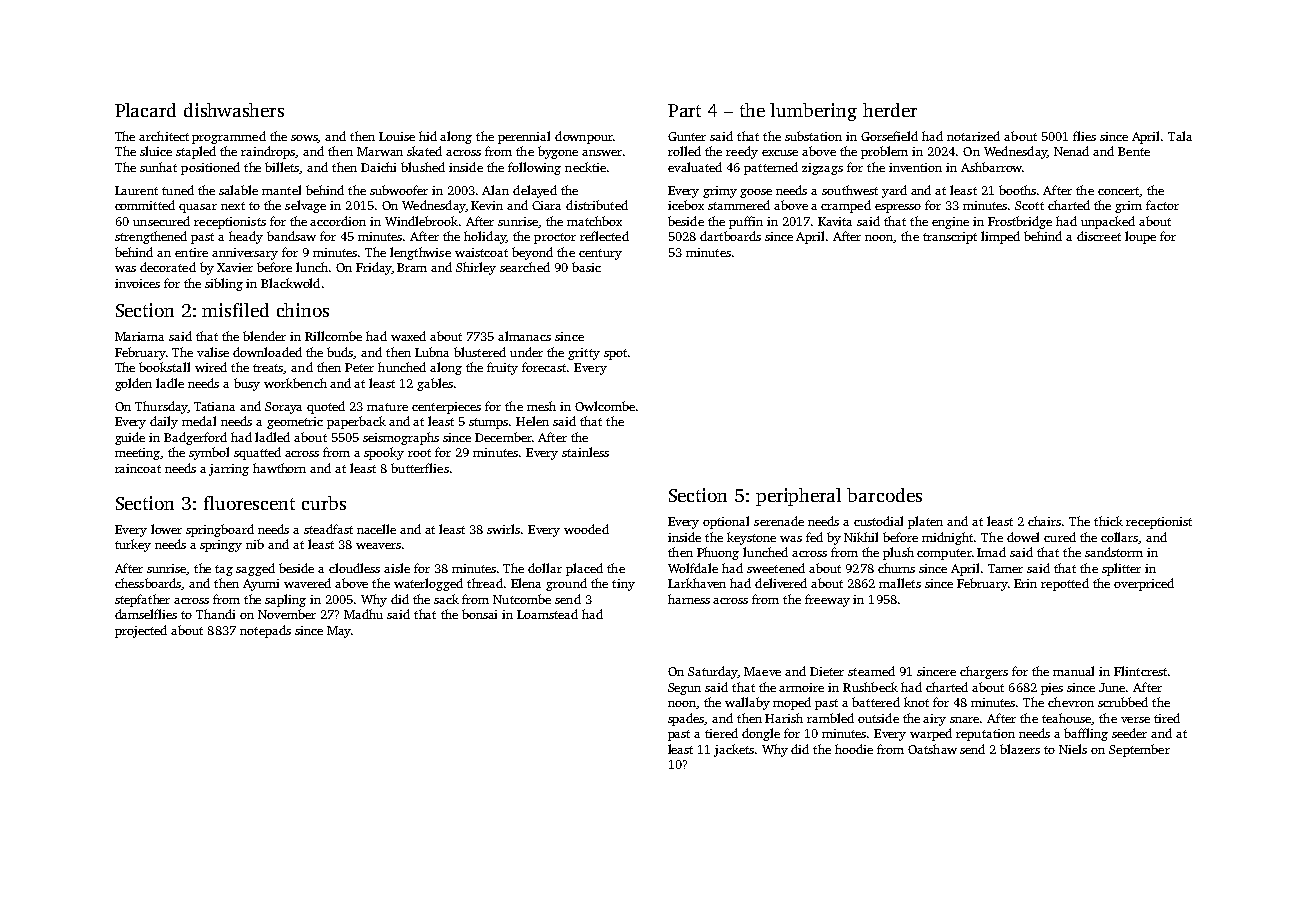  What do you see at coordinates (1065, 584) in the document?
I see `repotted` at bounding box center [1065, 584].
